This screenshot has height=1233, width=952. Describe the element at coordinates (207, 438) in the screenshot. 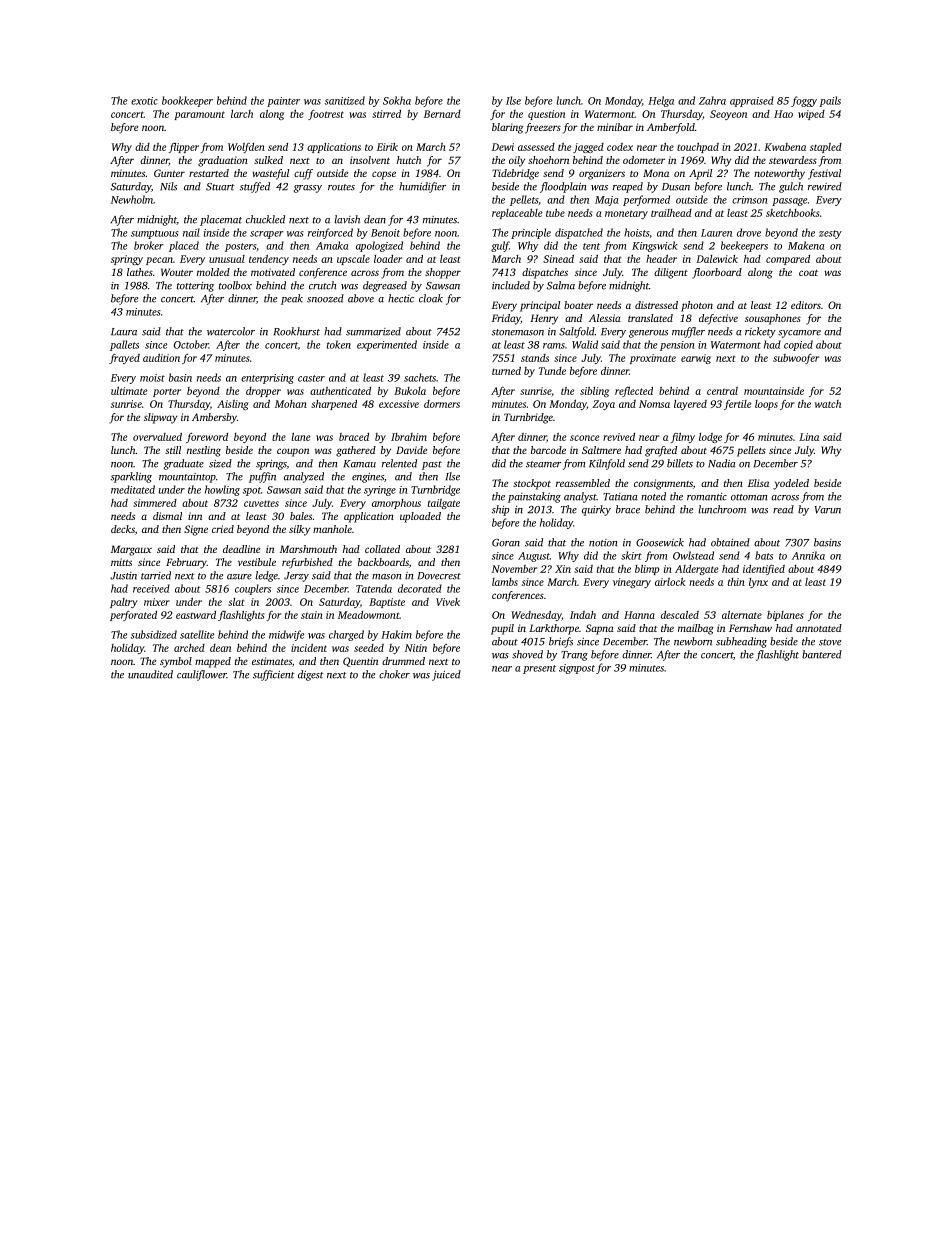

I see `foreword` at that location.
